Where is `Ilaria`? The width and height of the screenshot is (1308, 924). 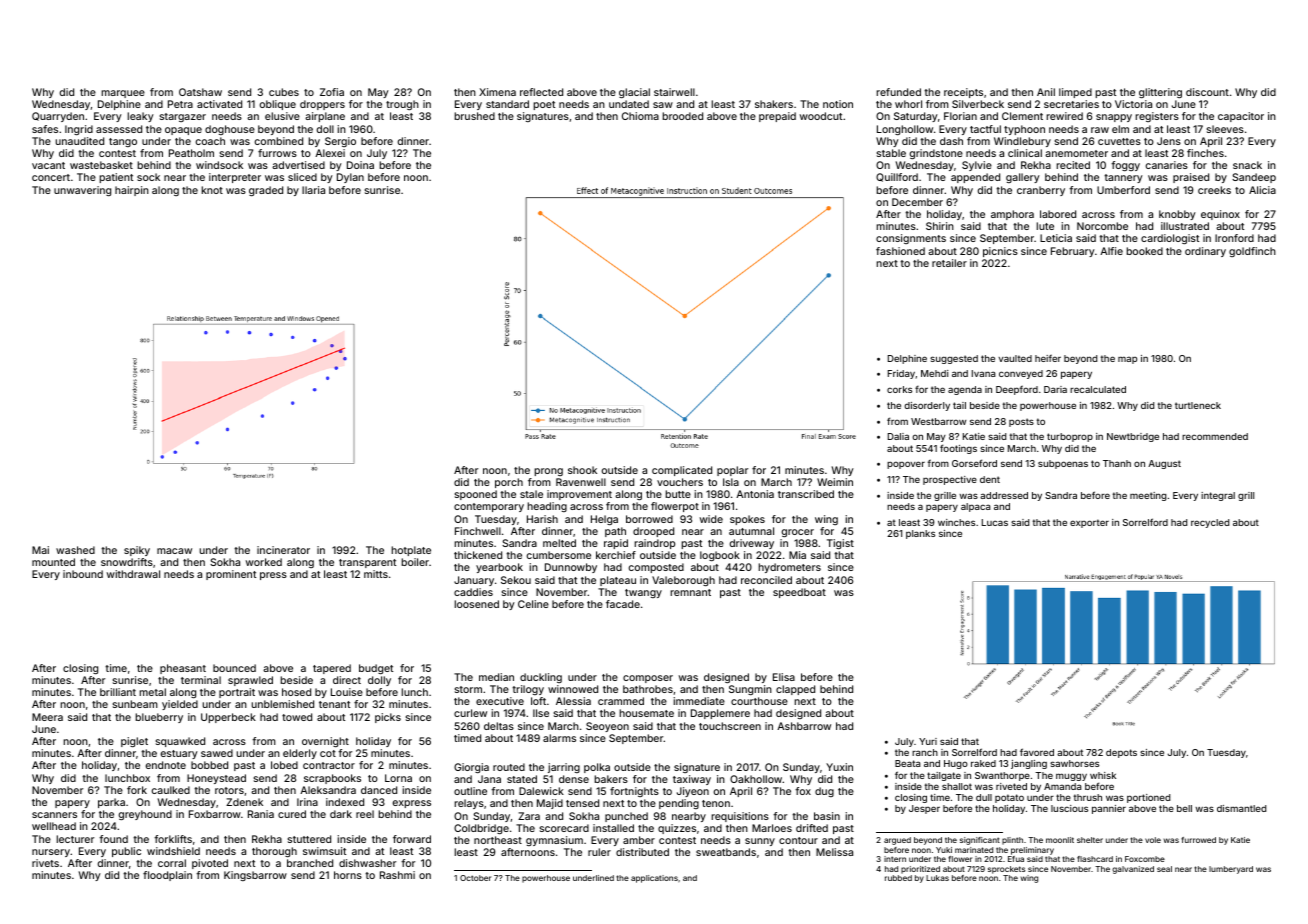
Ilaria is located at coordinates (313, 190).
